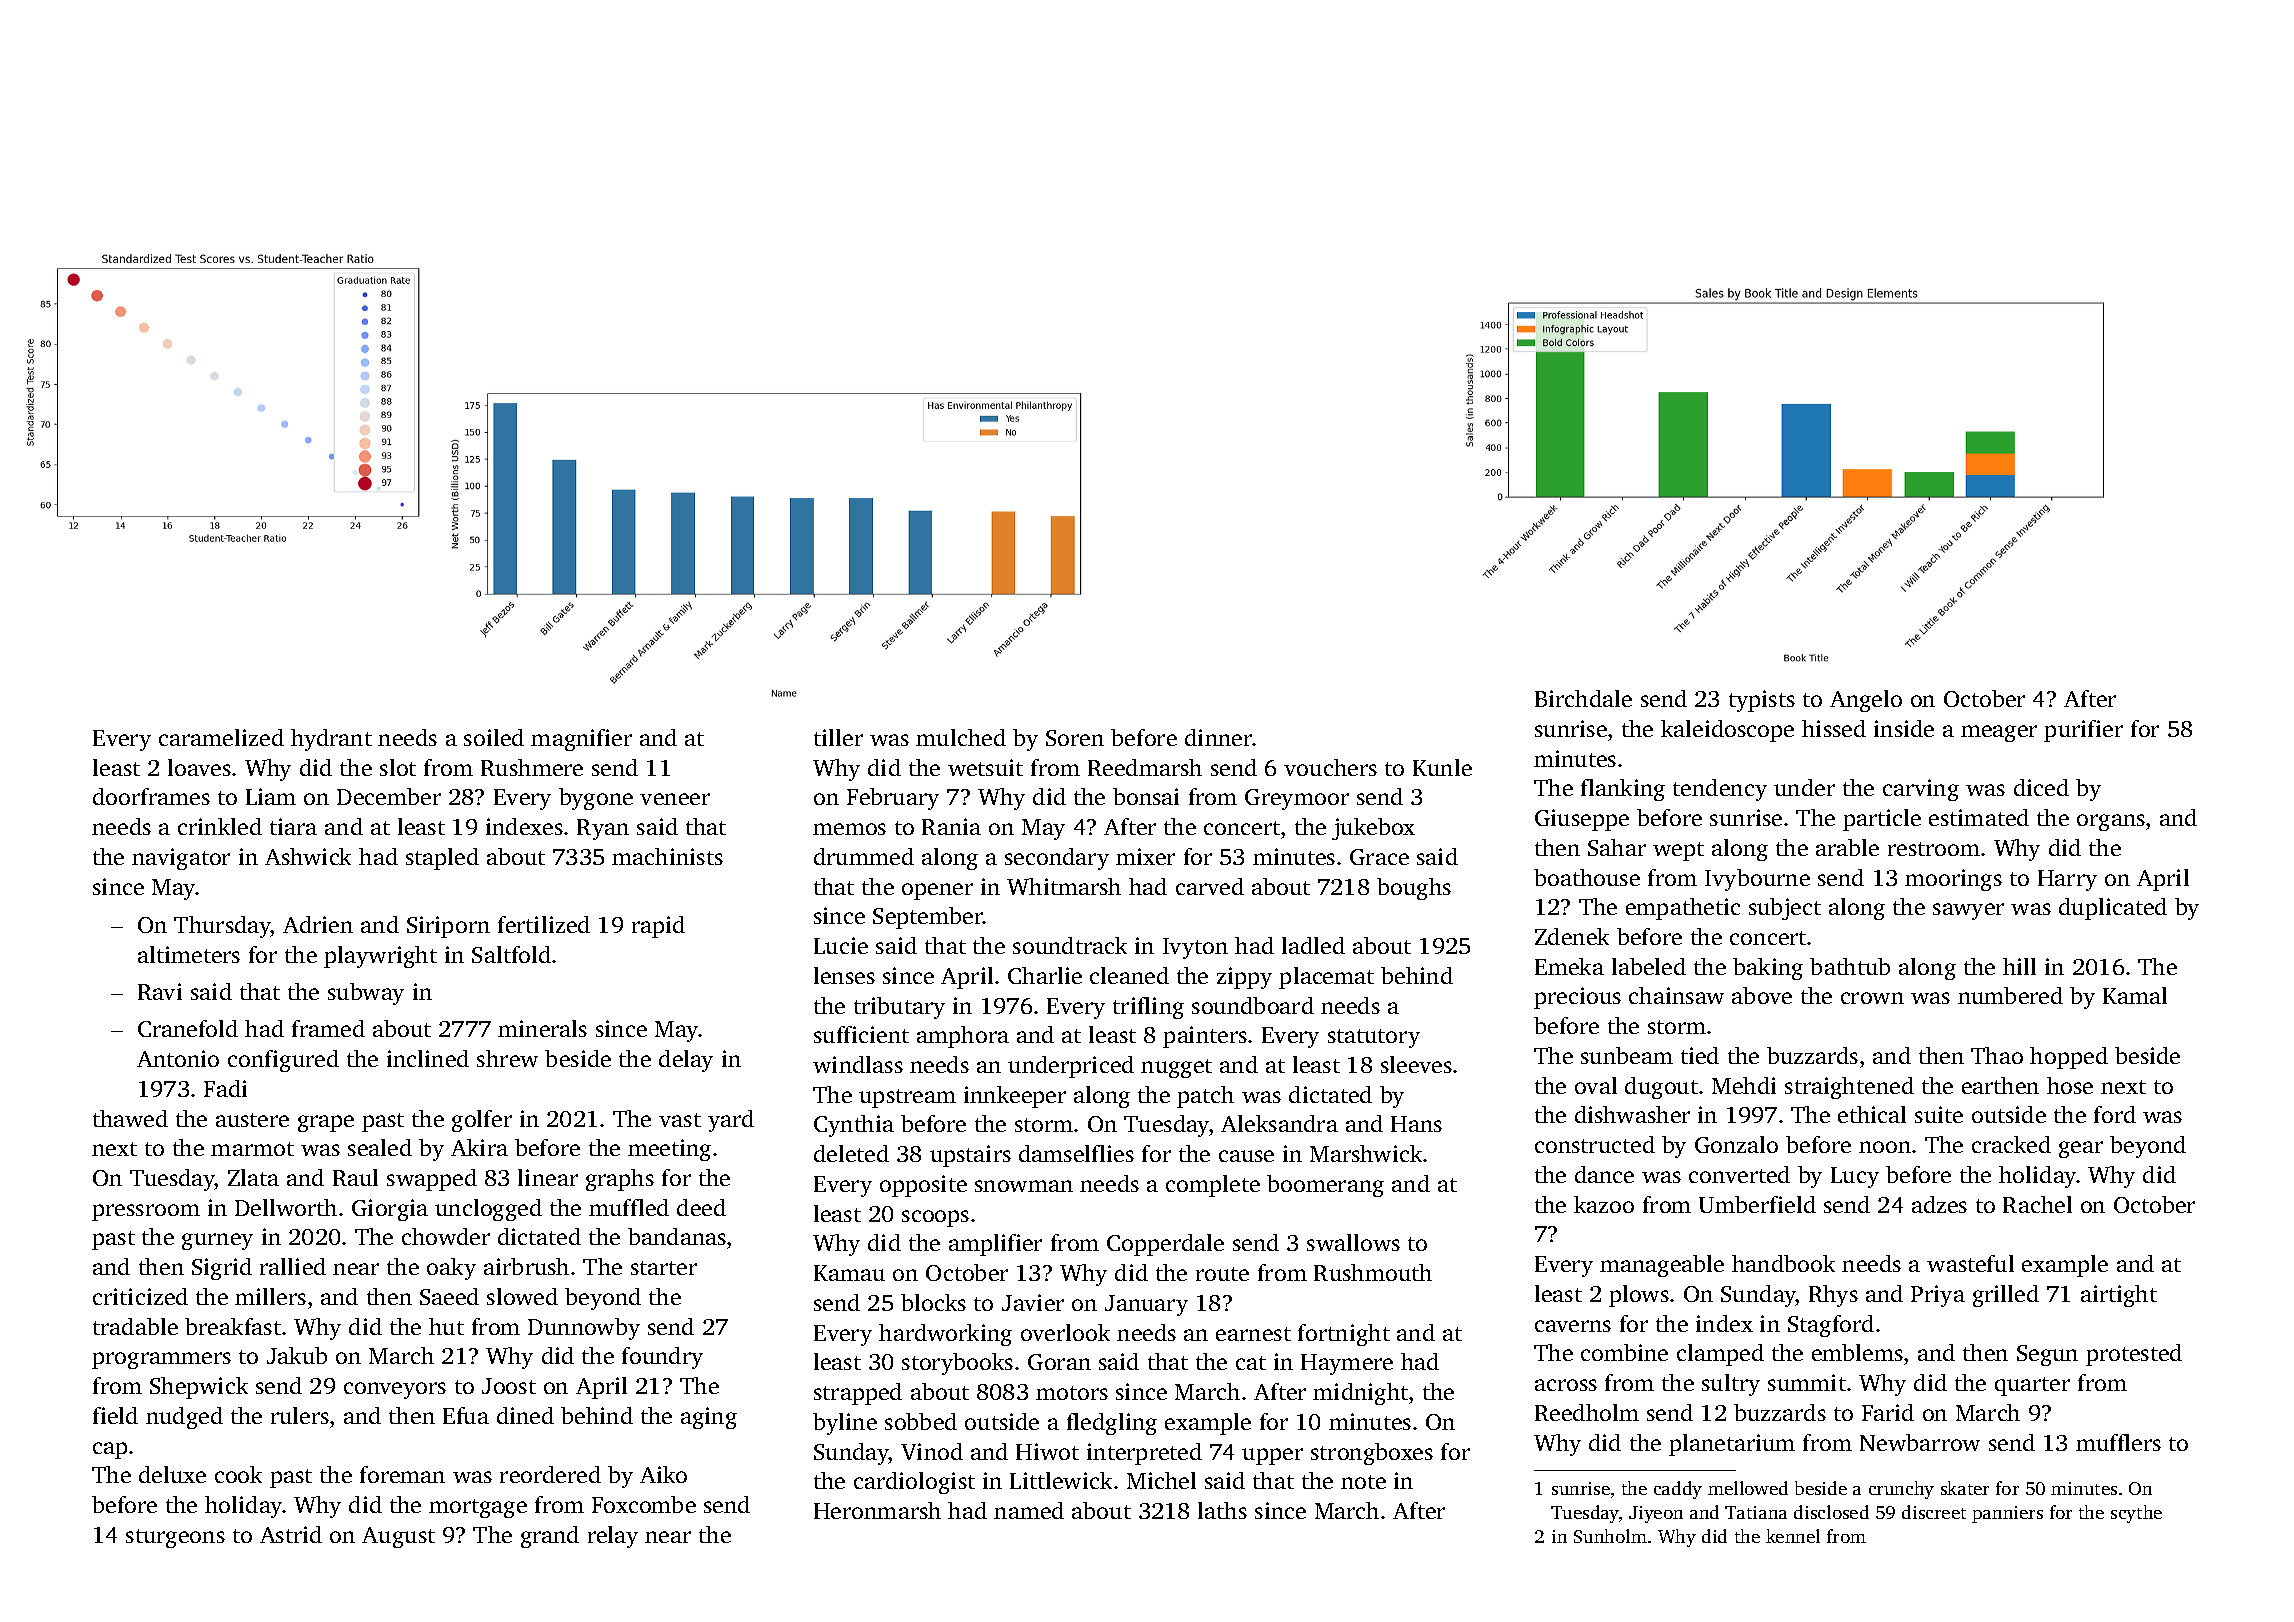 The width and height of the screenshot is (2294, 1622). Describe the element at coordinates (2037, 1204) in the screenshot. I see `Rachel` at that location.
